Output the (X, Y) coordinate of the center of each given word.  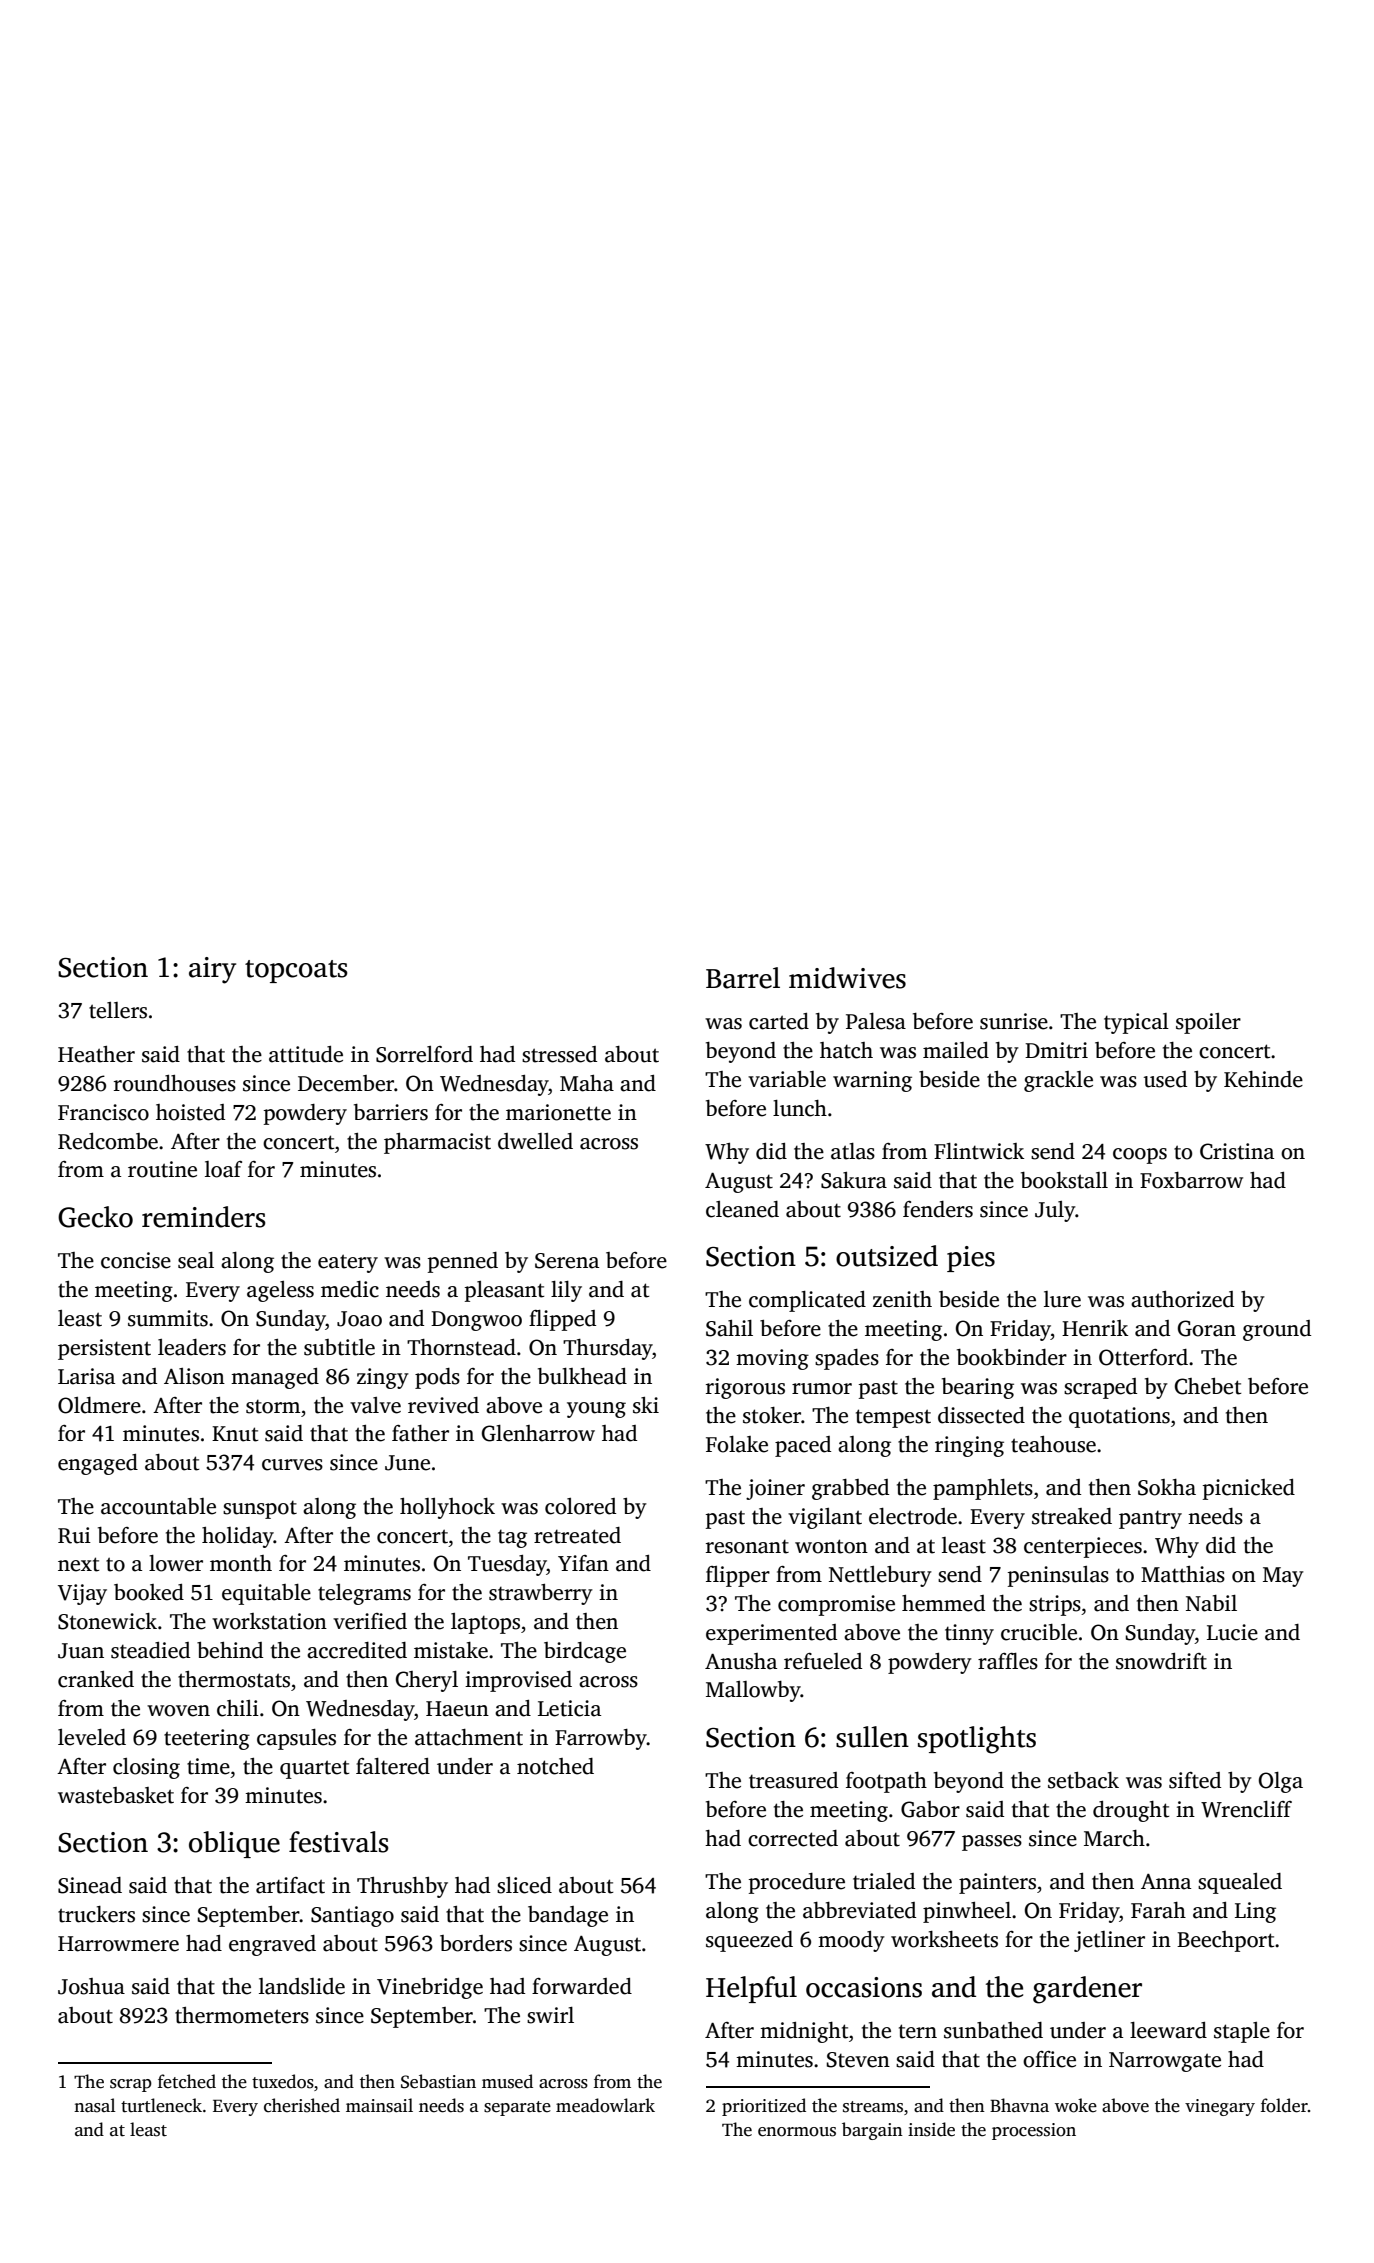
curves (292, 1465)
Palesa (876, 1021)
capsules (296, 1739)
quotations (1119, 1417)
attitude (306, 1054)
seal (196, 1260)
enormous (797, 2132)
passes (992, 1843)
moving (772, 1359)
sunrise (1014, 1021)
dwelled (535, 1141)
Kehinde (1263, 1079)
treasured (793, 1780)
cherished (302, 2105)
